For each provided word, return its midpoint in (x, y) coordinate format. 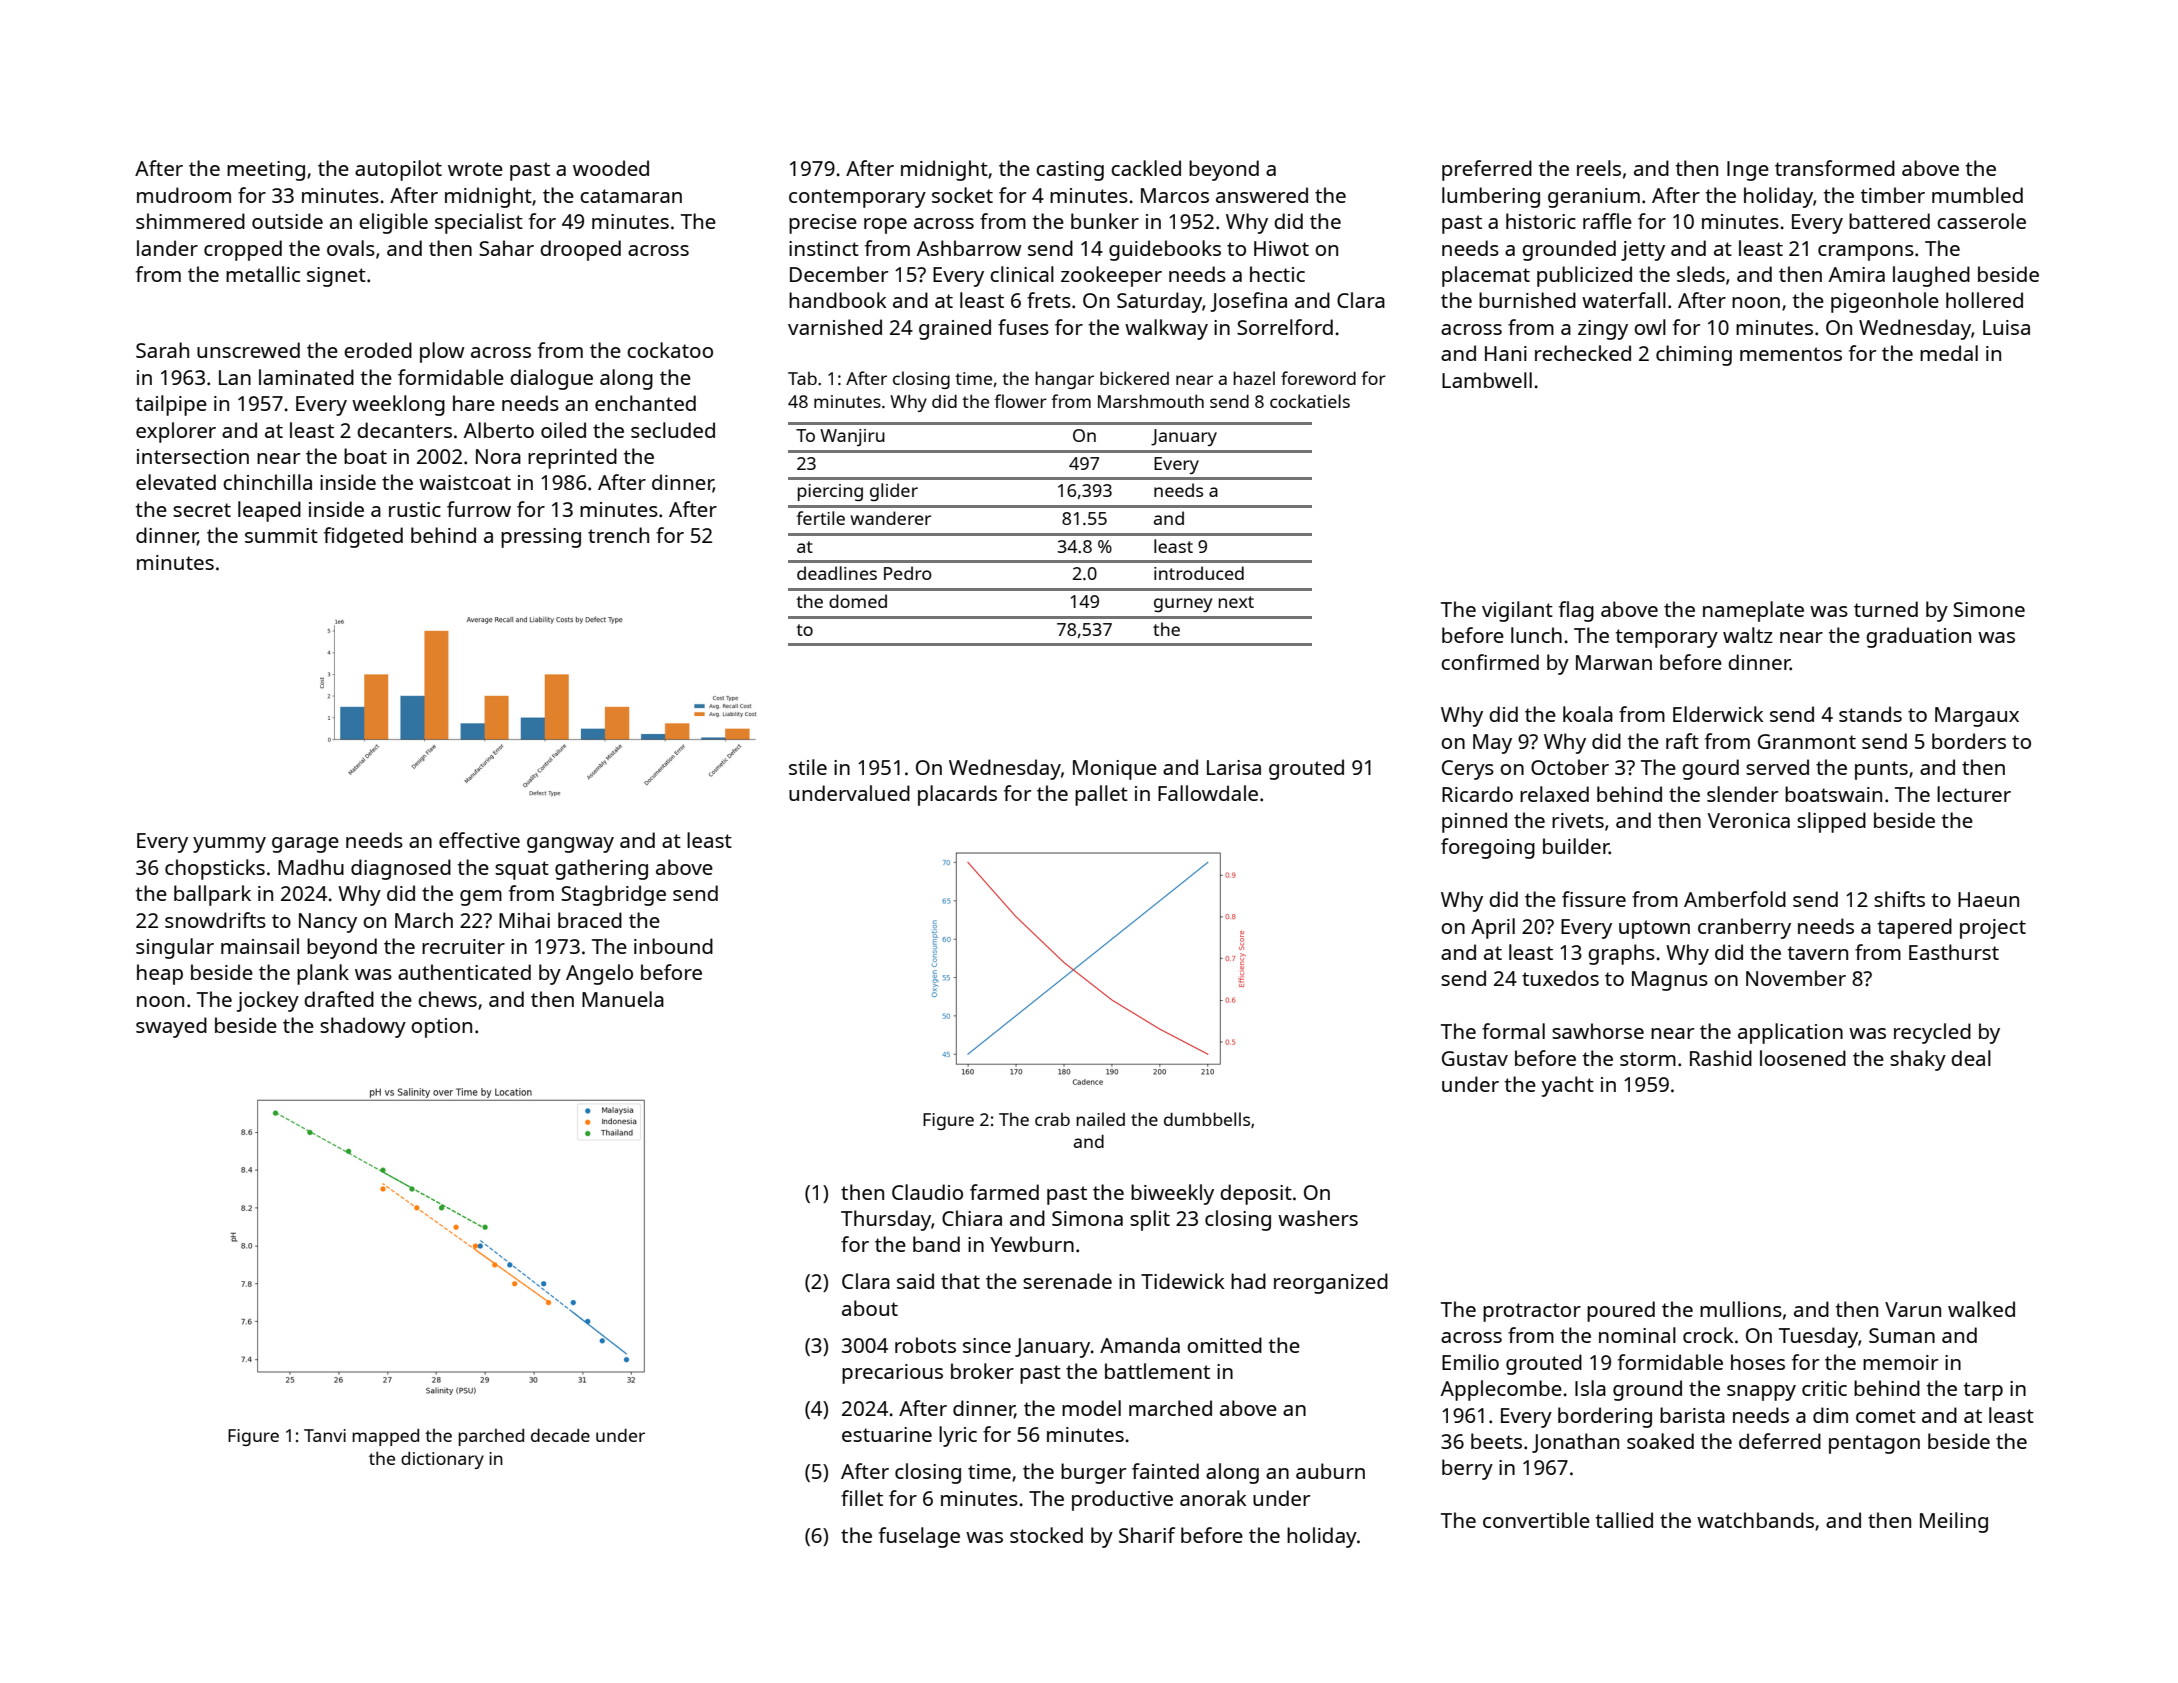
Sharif (1147, 1535)
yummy (229, 845)
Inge (1748, 171)
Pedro (908, 573)
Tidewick (1182, 1281)
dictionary (442, 1460)
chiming (1694, 355)
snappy (1761, 1393)
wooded (611, 168)
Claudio (927, 1192)
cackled (1146, 168)
